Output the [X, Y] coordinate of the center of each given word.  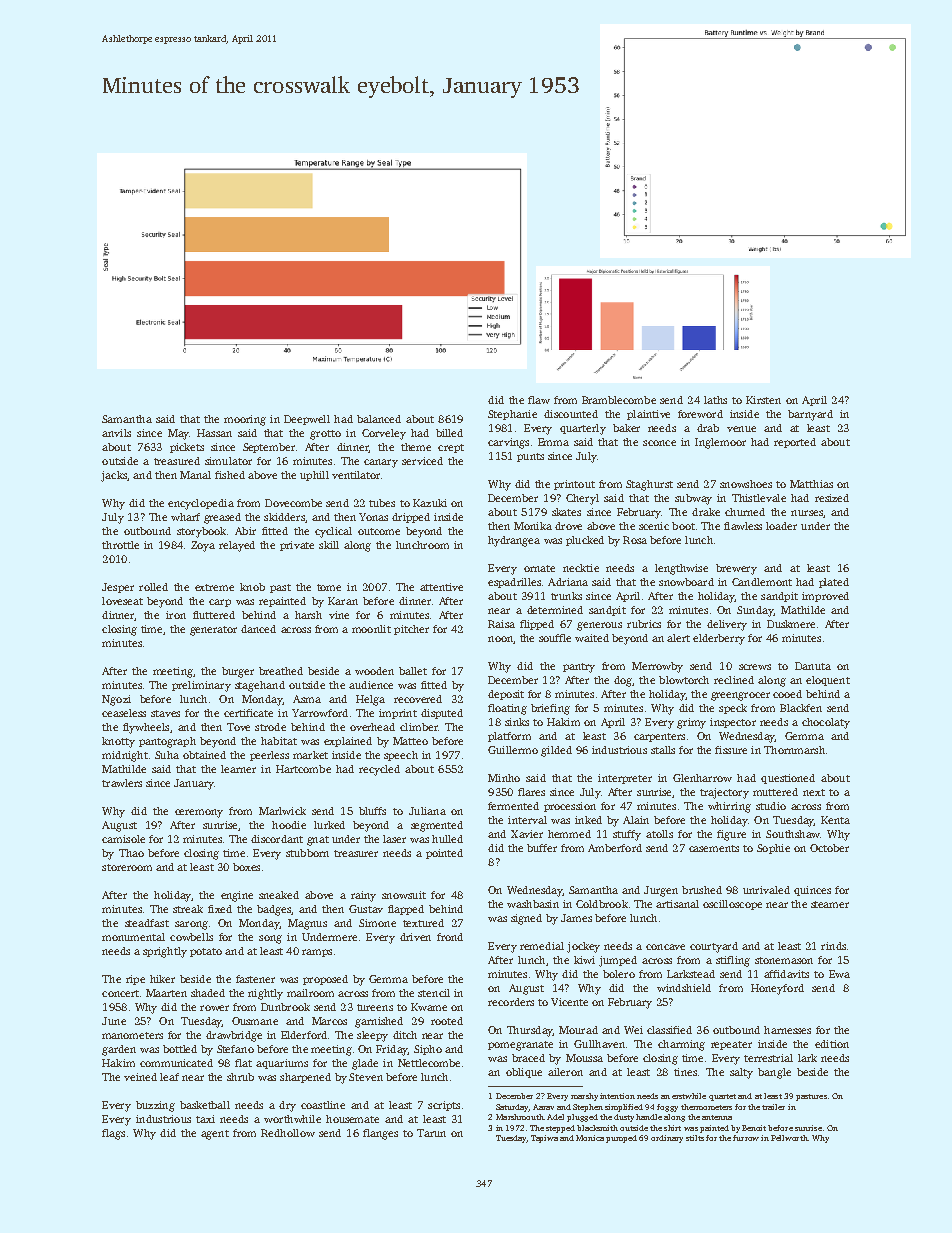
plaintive [648, 415]
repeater [731, 1045]
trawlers [122, 783]
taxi [205, 1119]
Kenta [835, 820]
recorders [511, 1002]
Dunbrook [285, 1007]
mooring [245, 420]
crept [451, 448]
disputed [442, 714]
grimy [691, 723]
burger [238, 672]
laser [394, 839]
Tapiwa [544, 1139]
